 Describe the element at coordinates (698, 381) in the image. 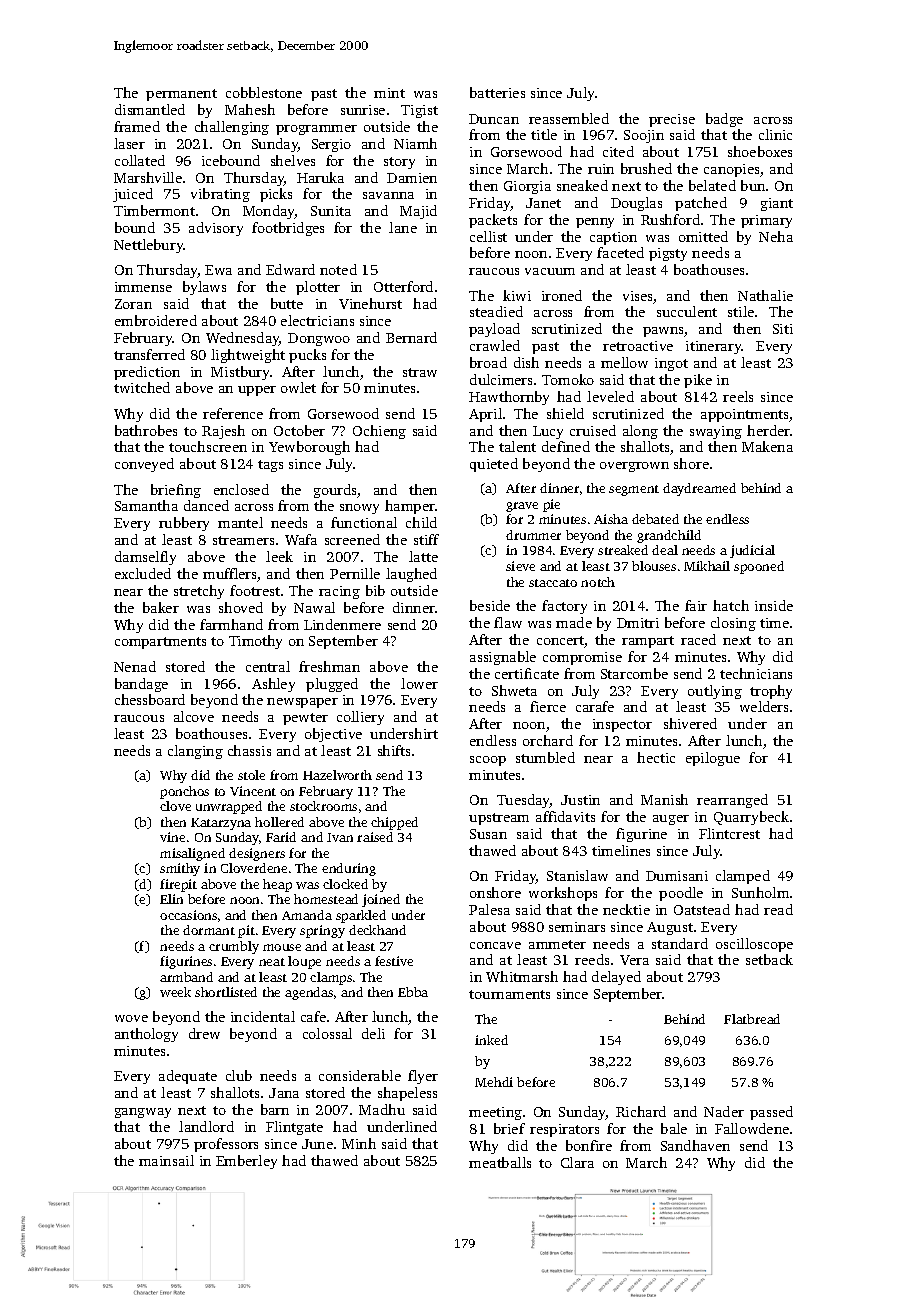

I see `pike` at that location.
